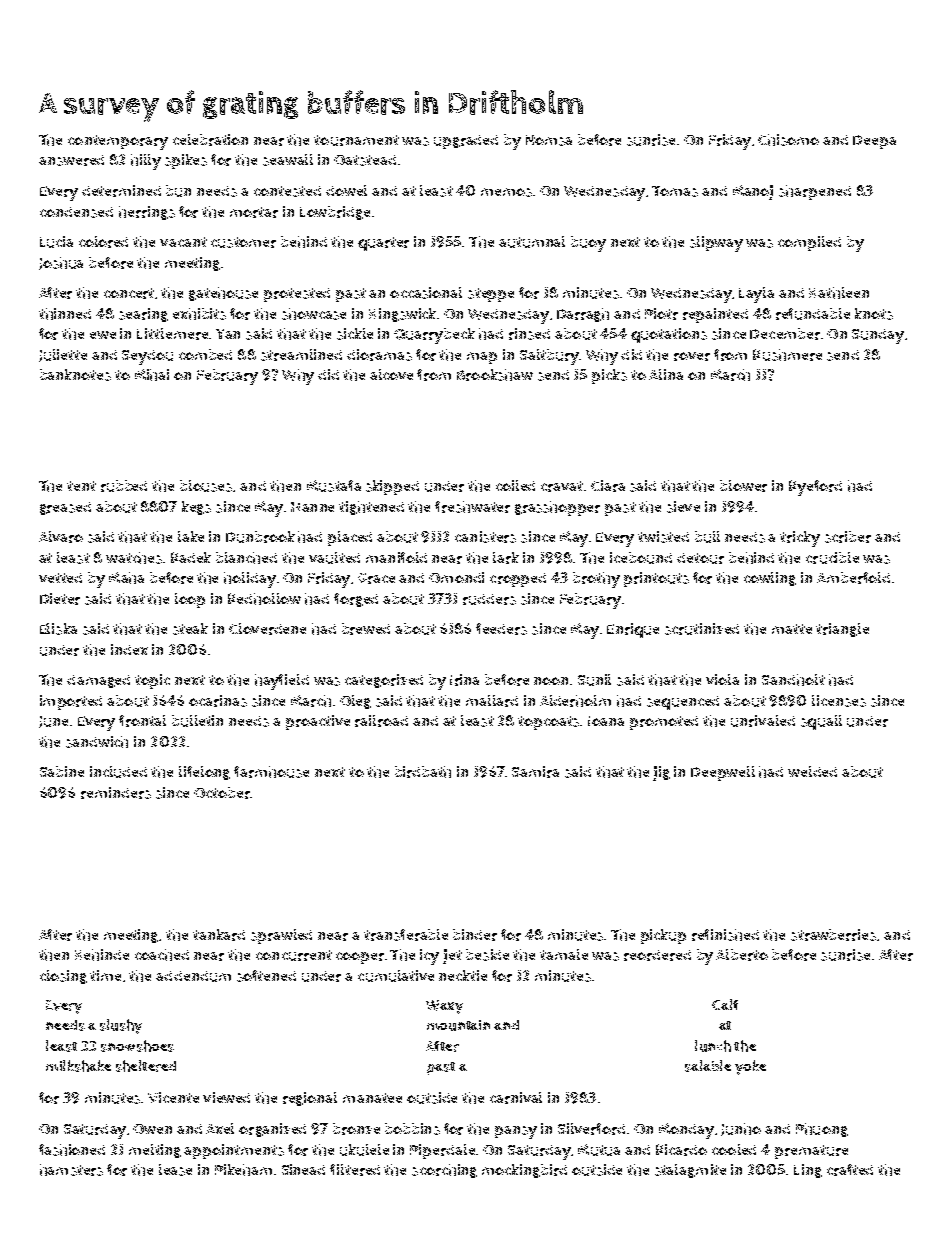 The height and width of the screenshot is (1233, 952). Describe the element at coordinates (591, 1129) in the screenshot. I see `Silverford` at that location.
